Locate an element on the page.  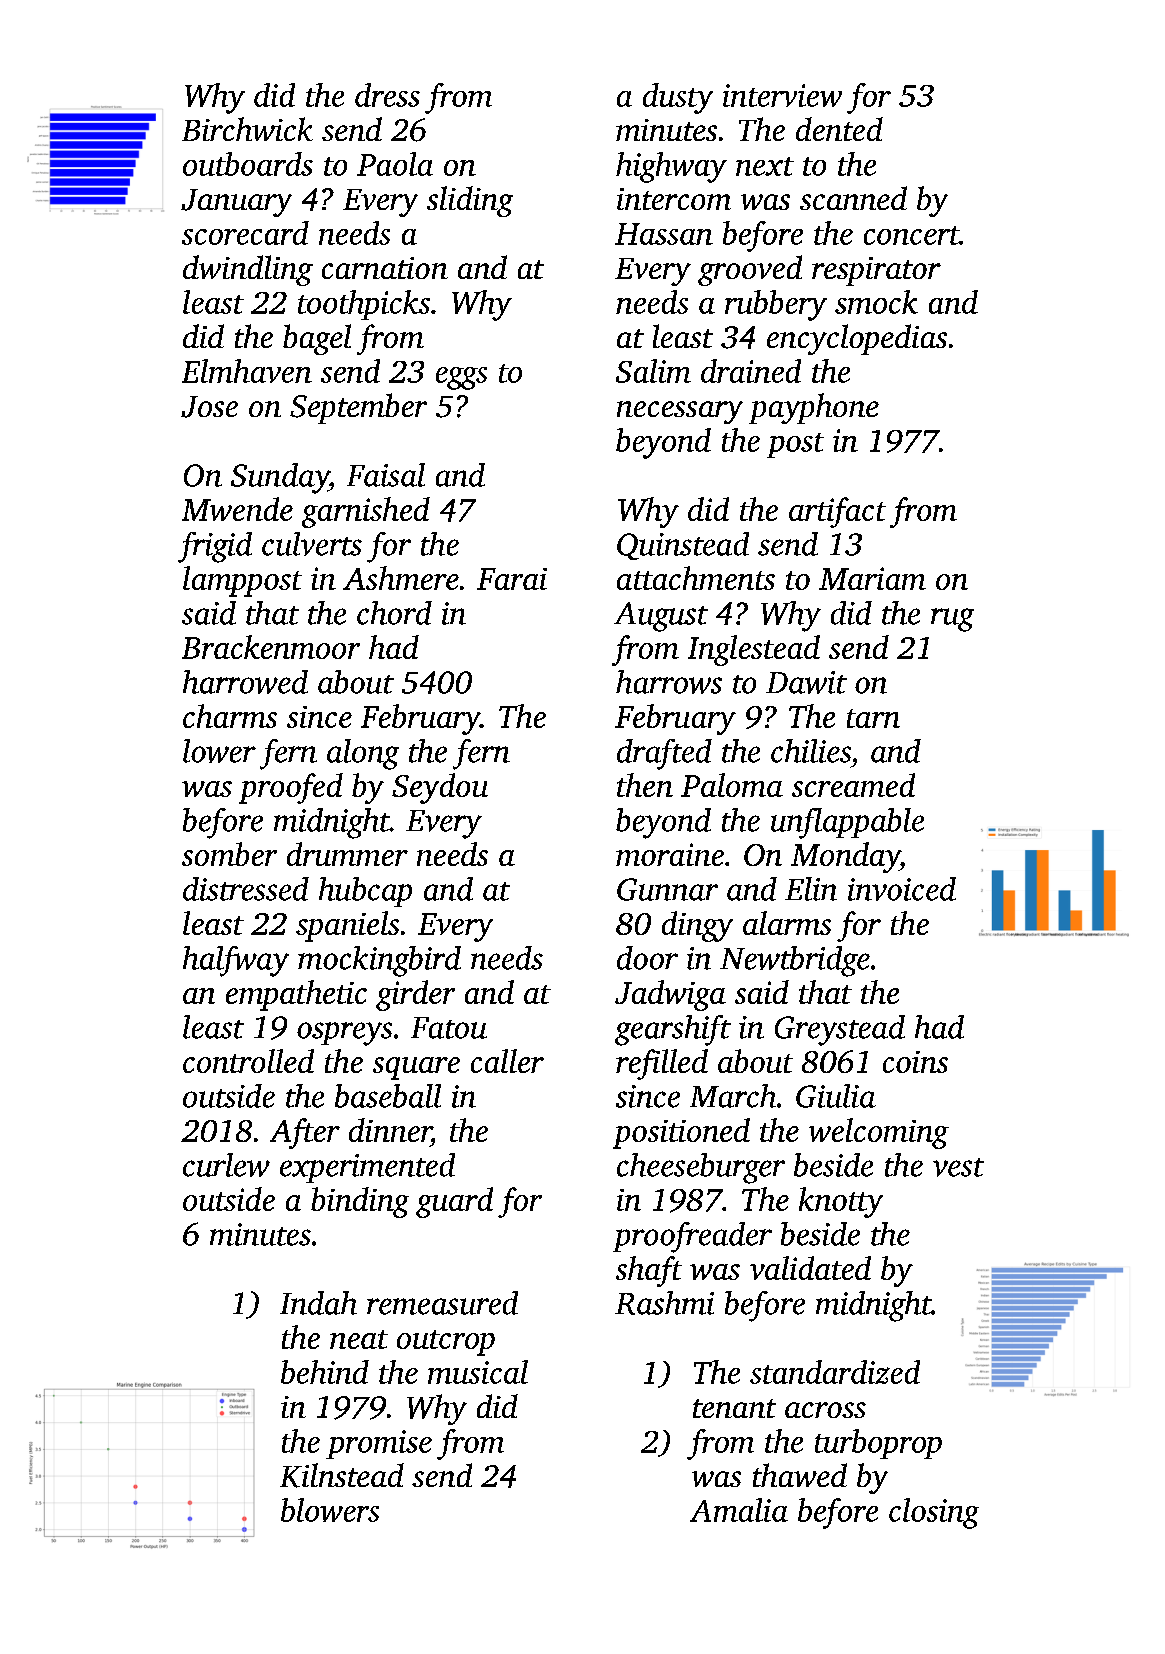
Kilnstead is located at coordinates (342, 1475).
